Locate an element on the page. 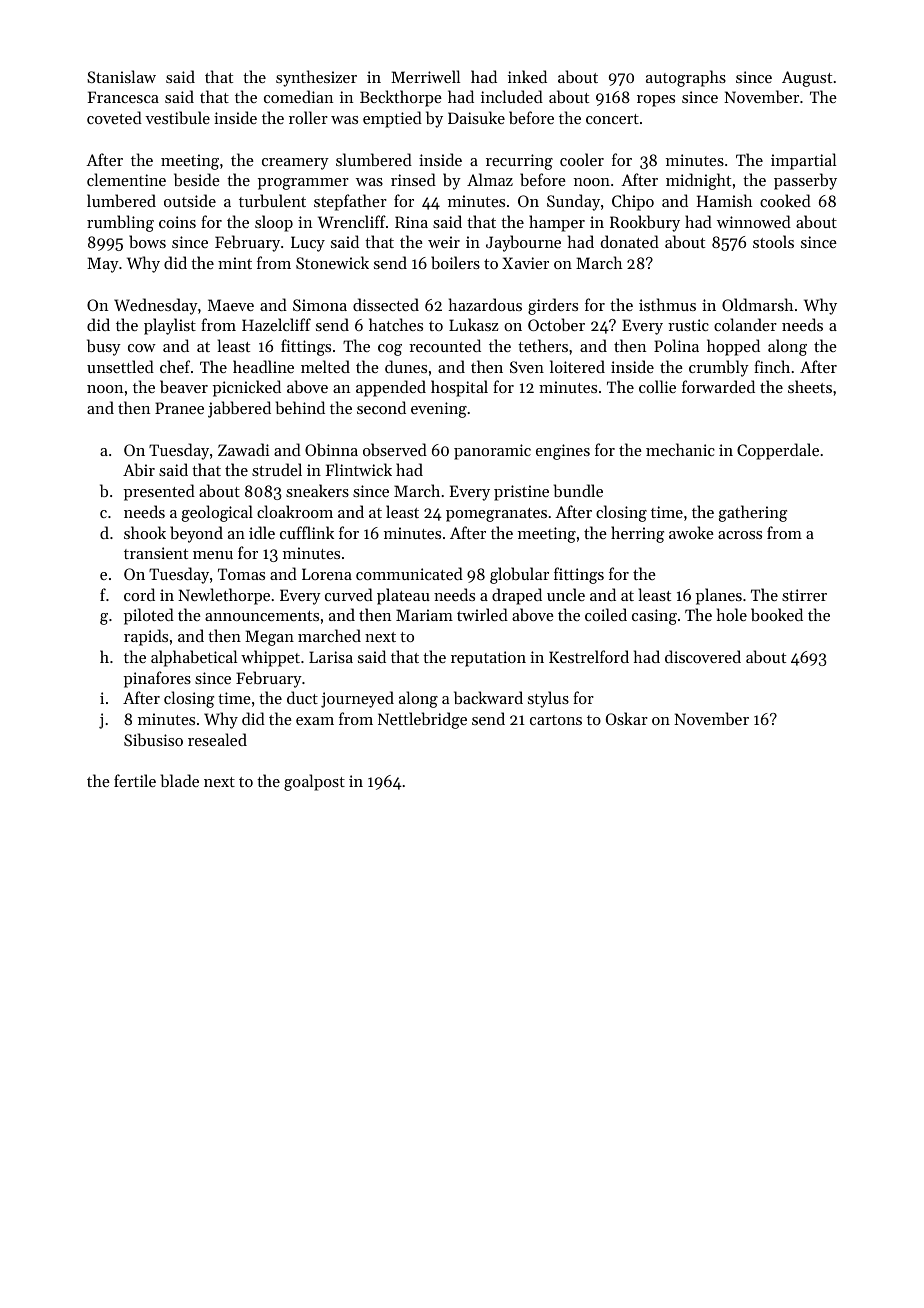 Image resolution: width=924 pixels, height=1308 pixels. Pranee is located at coordinates (179, 408).
